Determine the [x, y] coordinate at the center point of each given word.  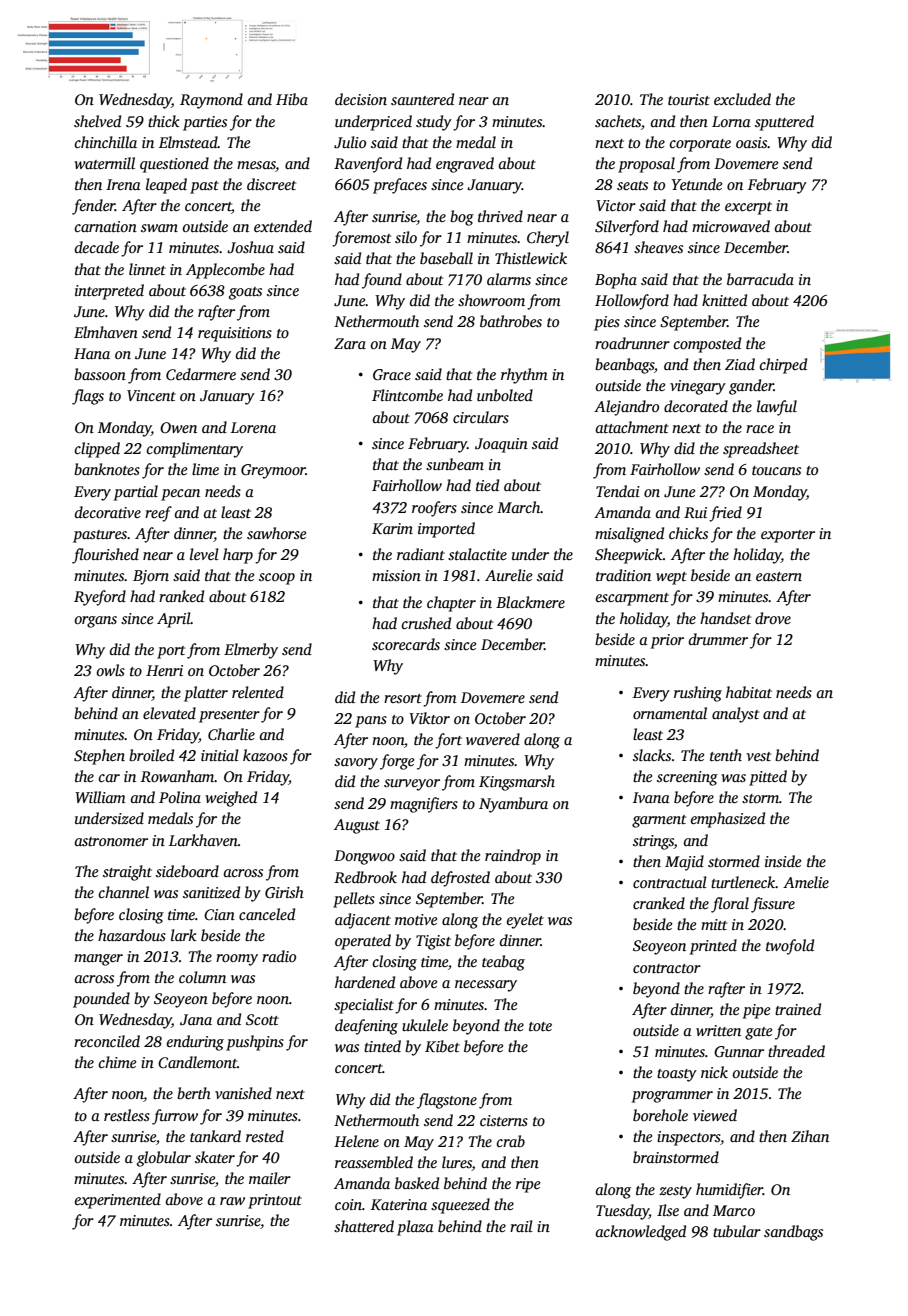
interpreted [109, 292]
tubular [737, 1231]
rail [521, 1226]
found [382, 281]
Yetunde [696, 184]
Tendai [618, 491]
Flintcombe [407, 395]
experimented [118, 1201]
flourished [105, 556]
